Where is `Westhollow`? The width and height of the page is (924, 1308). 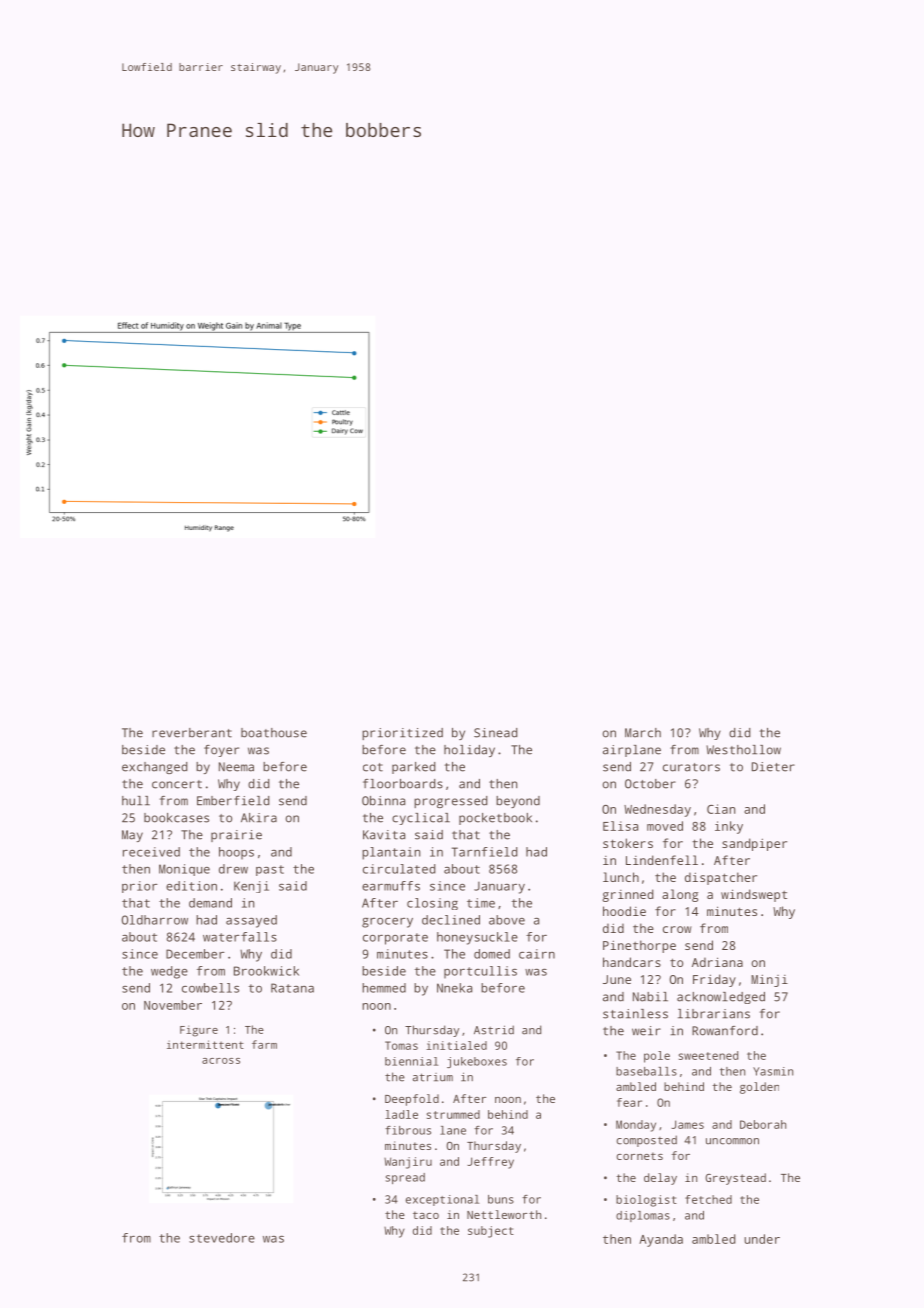
Westhollow is located at coordinates (743, 750).
